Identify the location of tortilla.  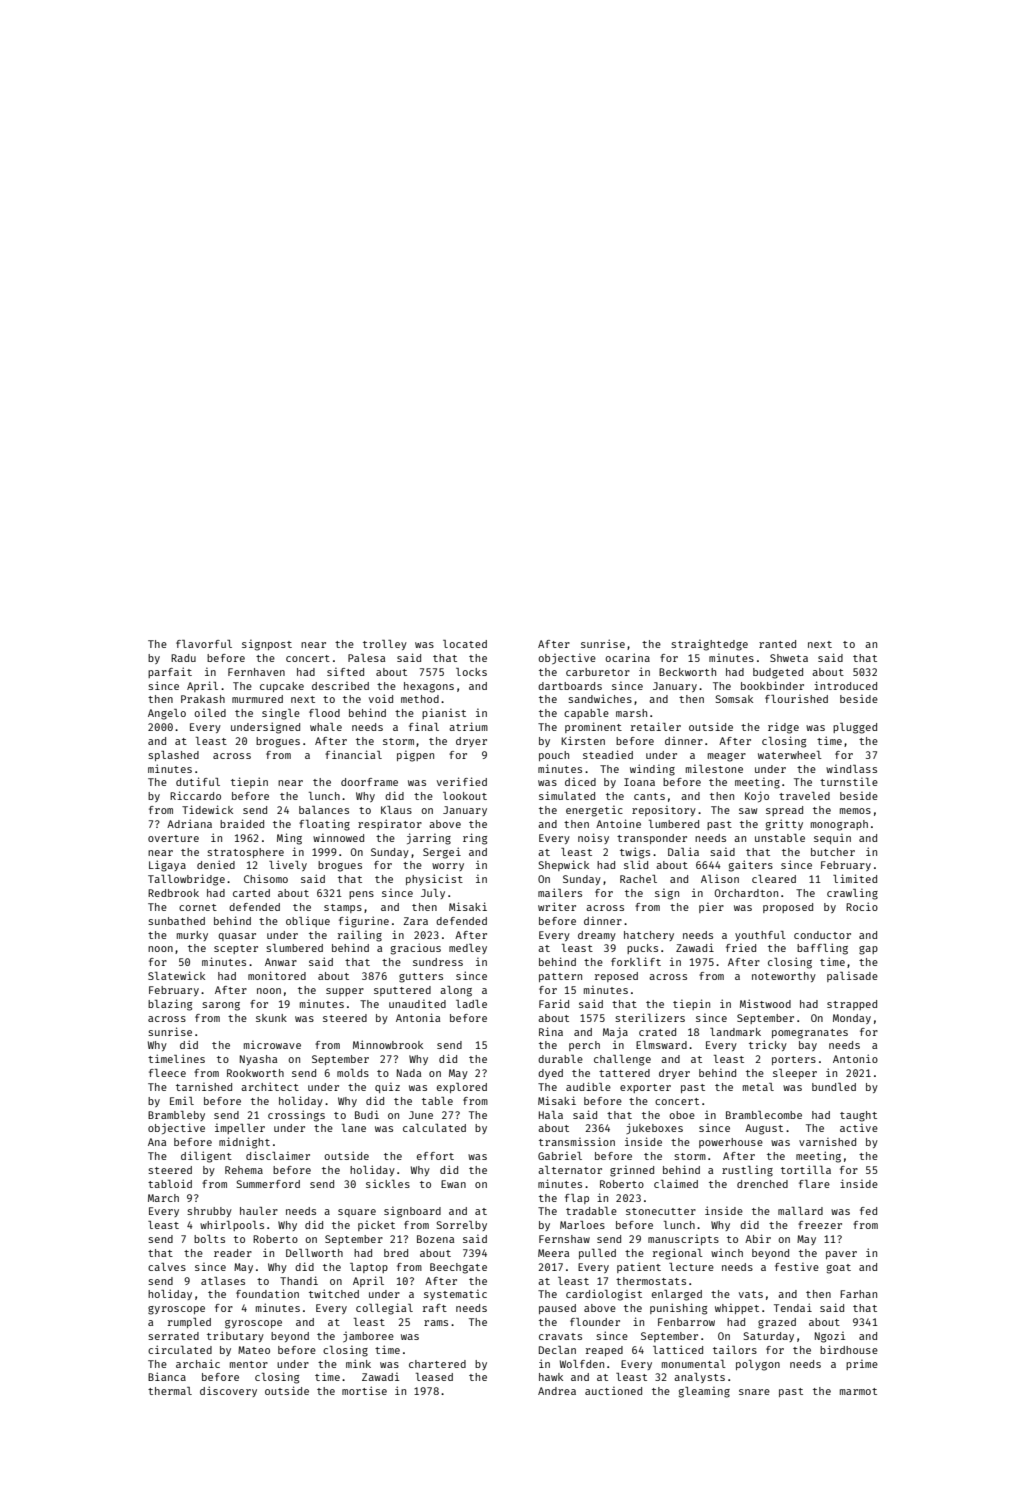
(806, 1169).
